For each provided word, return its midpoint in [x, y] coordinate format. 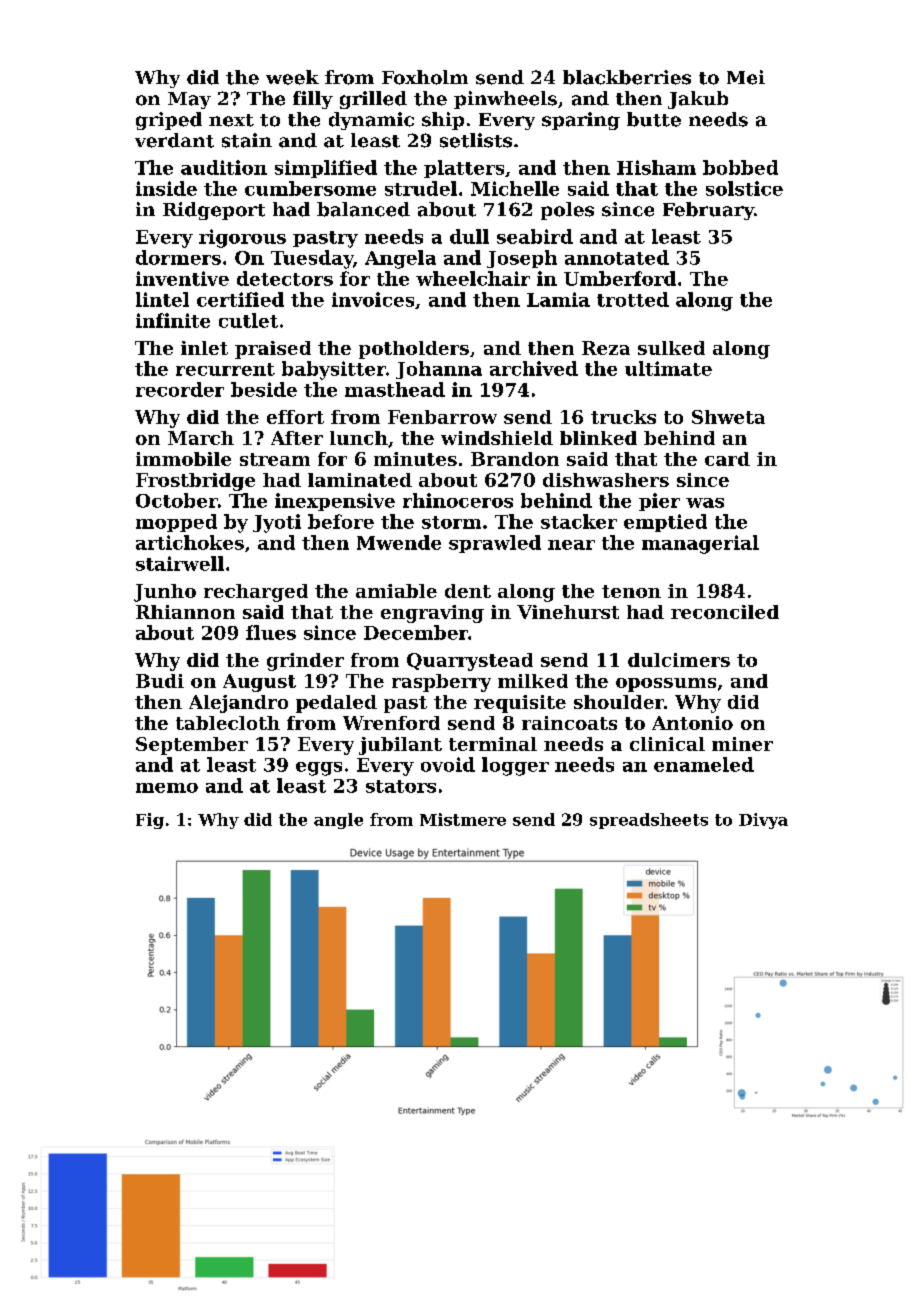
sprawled [495, 544]
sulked [671, 348]
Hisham [656, 167]
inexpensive [335, 502]
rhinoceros [458, 500]
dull [469, 236]
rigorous [242, 238]
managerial [700, 544]
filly [313, 100]
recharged [256, 593]
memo [167, 788]
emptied [665, 523]
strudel [421, 188]
